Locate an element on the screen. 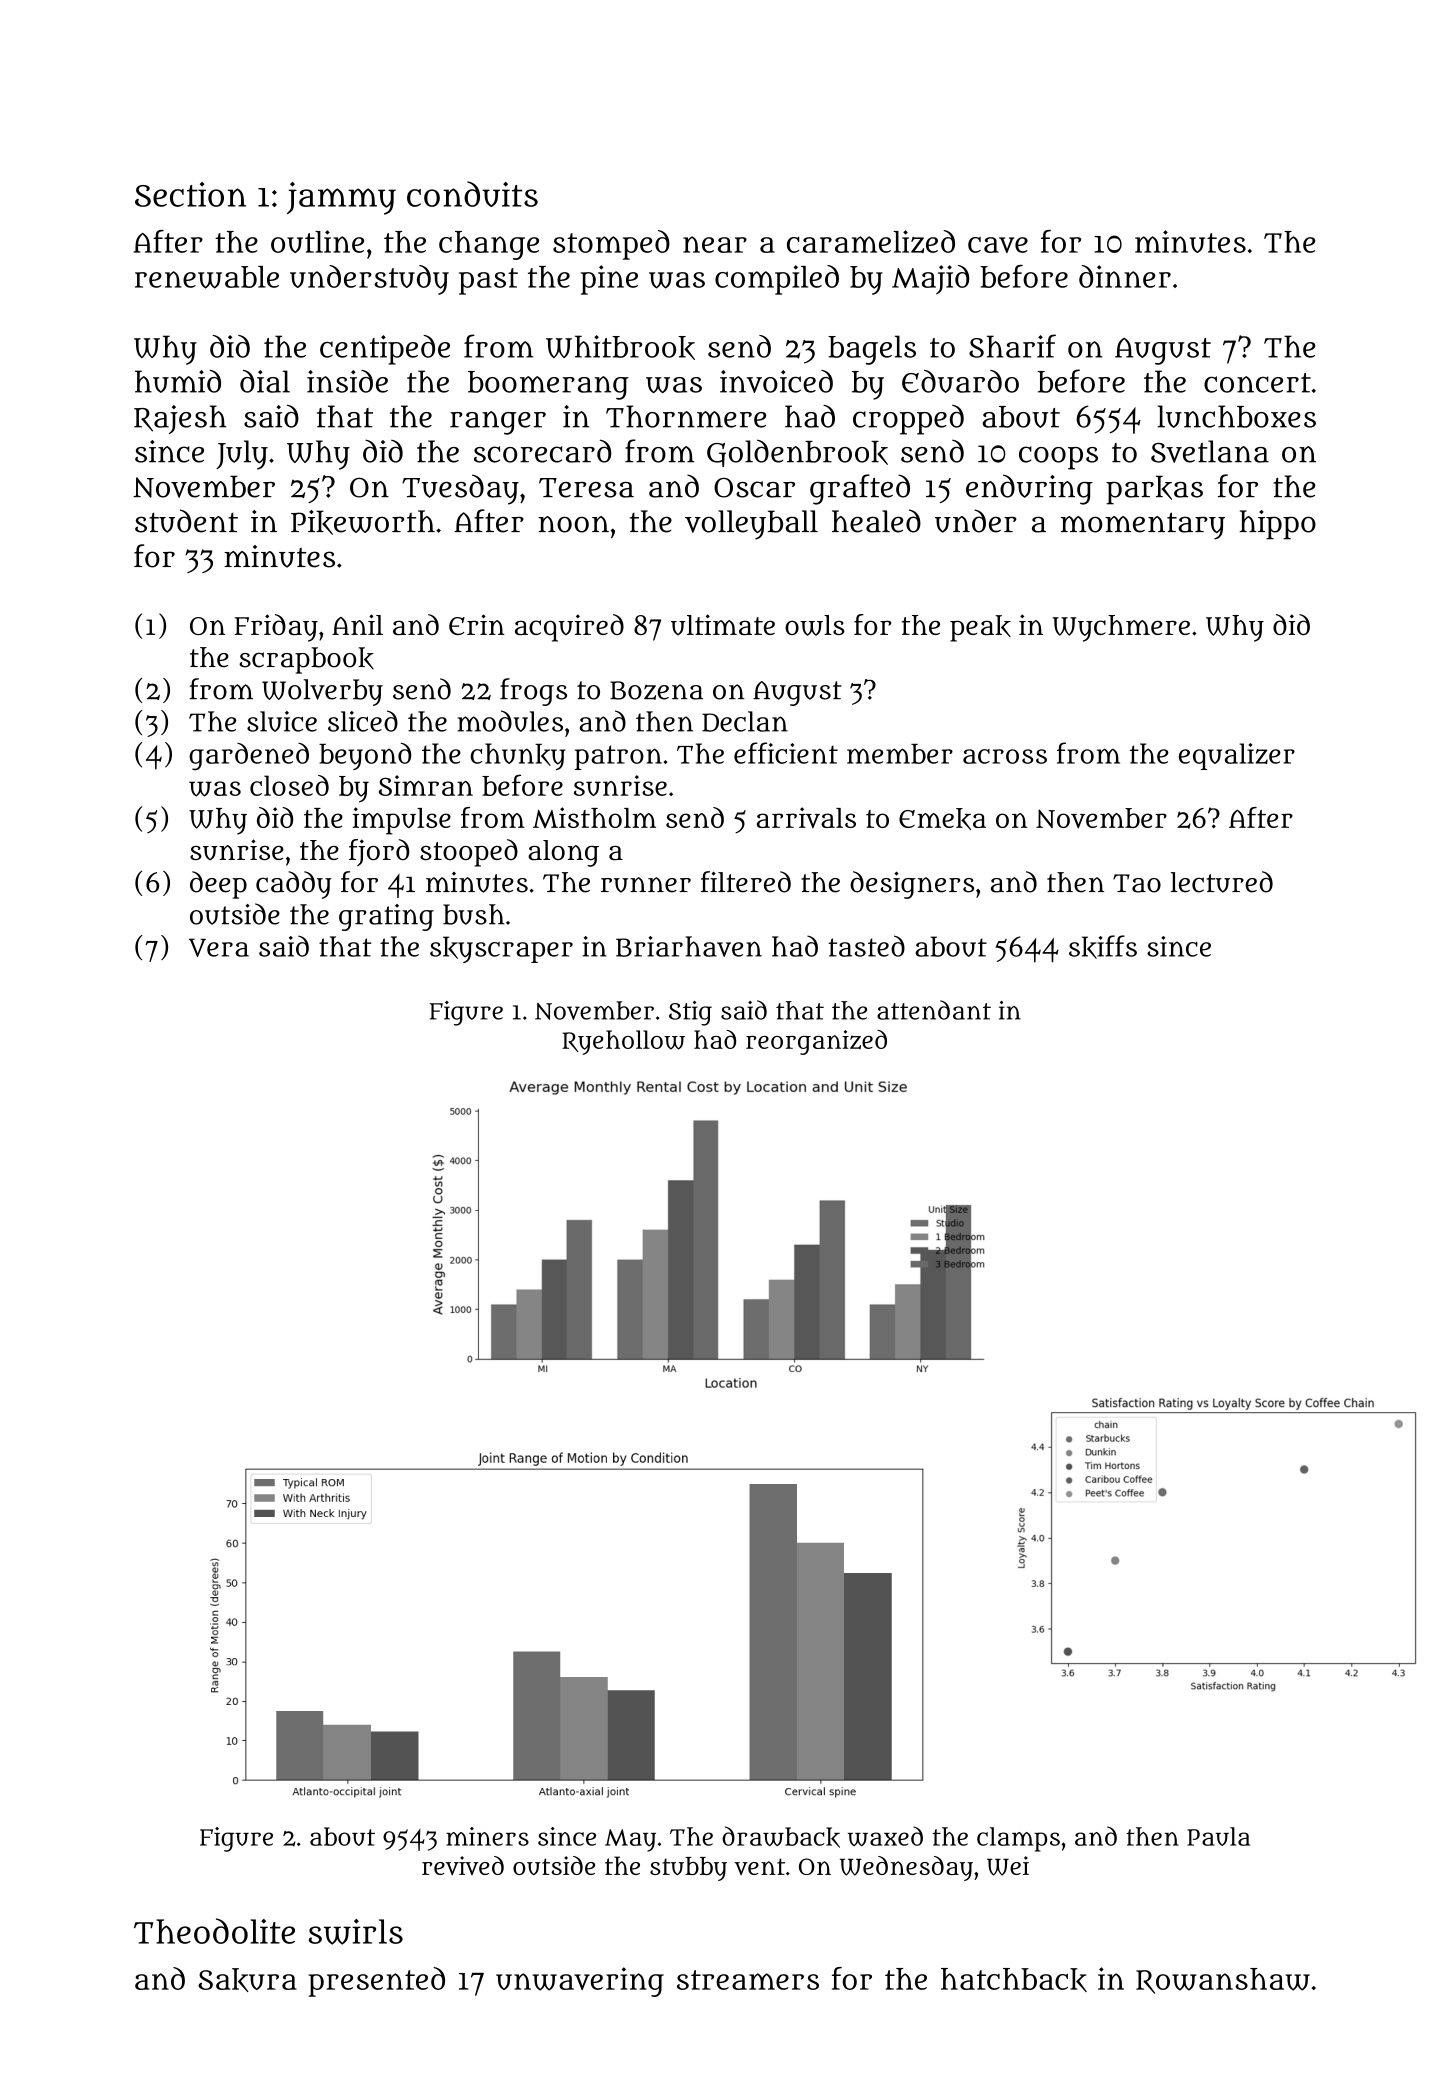 Image resolution: width=1450 pixels, height=2100 pixels. clamps is located at coordinates (1018, 1839).
